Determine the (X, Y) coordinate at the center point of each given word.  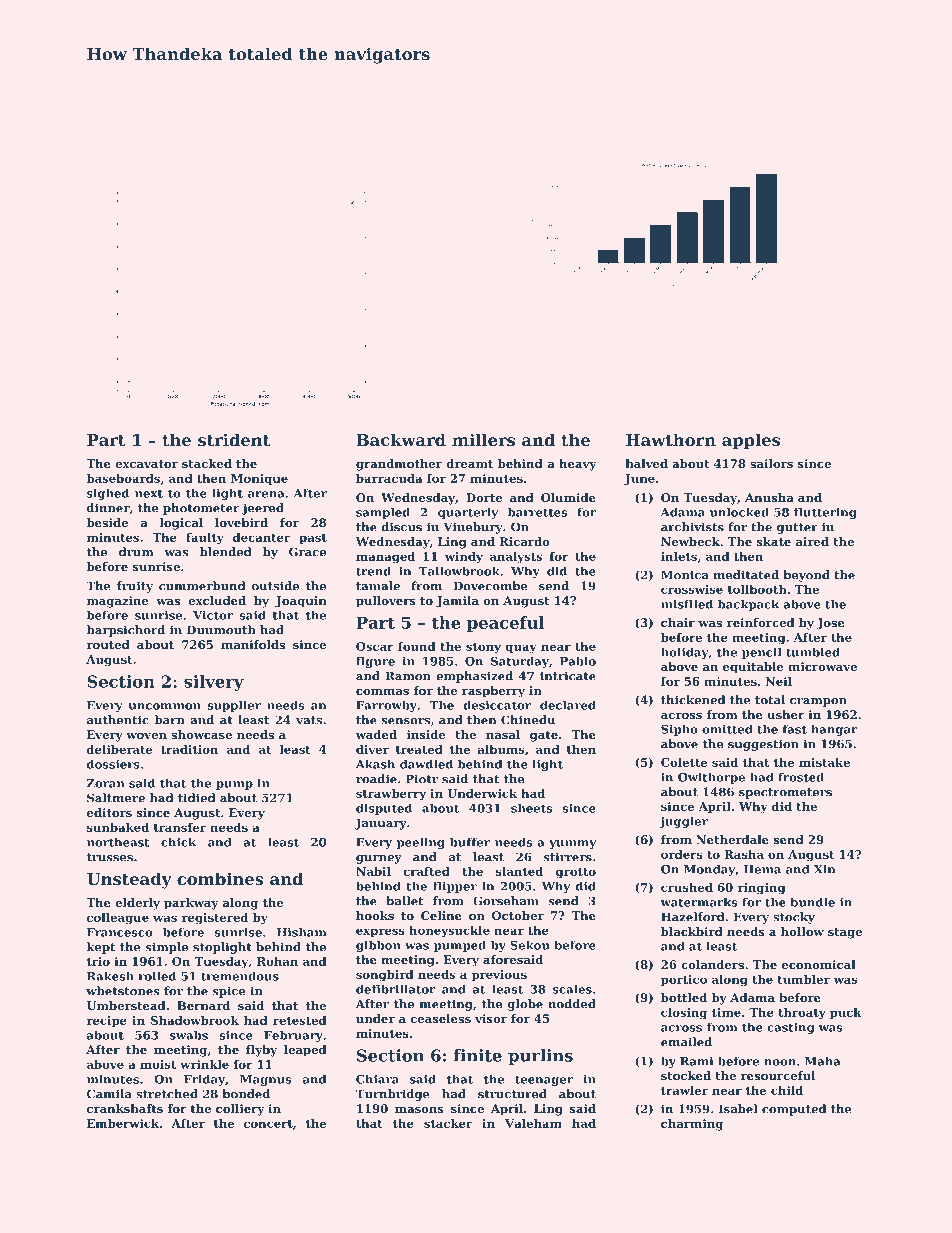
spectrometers (785, 793)
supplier (234, 706)
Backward (401, 439)
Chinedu (528, 720)
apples (751, 441)
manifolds (253, 644)
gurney (379, 859)
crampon (818, 702)
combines (220, 878)
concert (268, 1124)
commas (382, 692)
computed (794, 1110)
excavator (146, 464)
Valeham (533, 1123)
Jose (831, 624)
